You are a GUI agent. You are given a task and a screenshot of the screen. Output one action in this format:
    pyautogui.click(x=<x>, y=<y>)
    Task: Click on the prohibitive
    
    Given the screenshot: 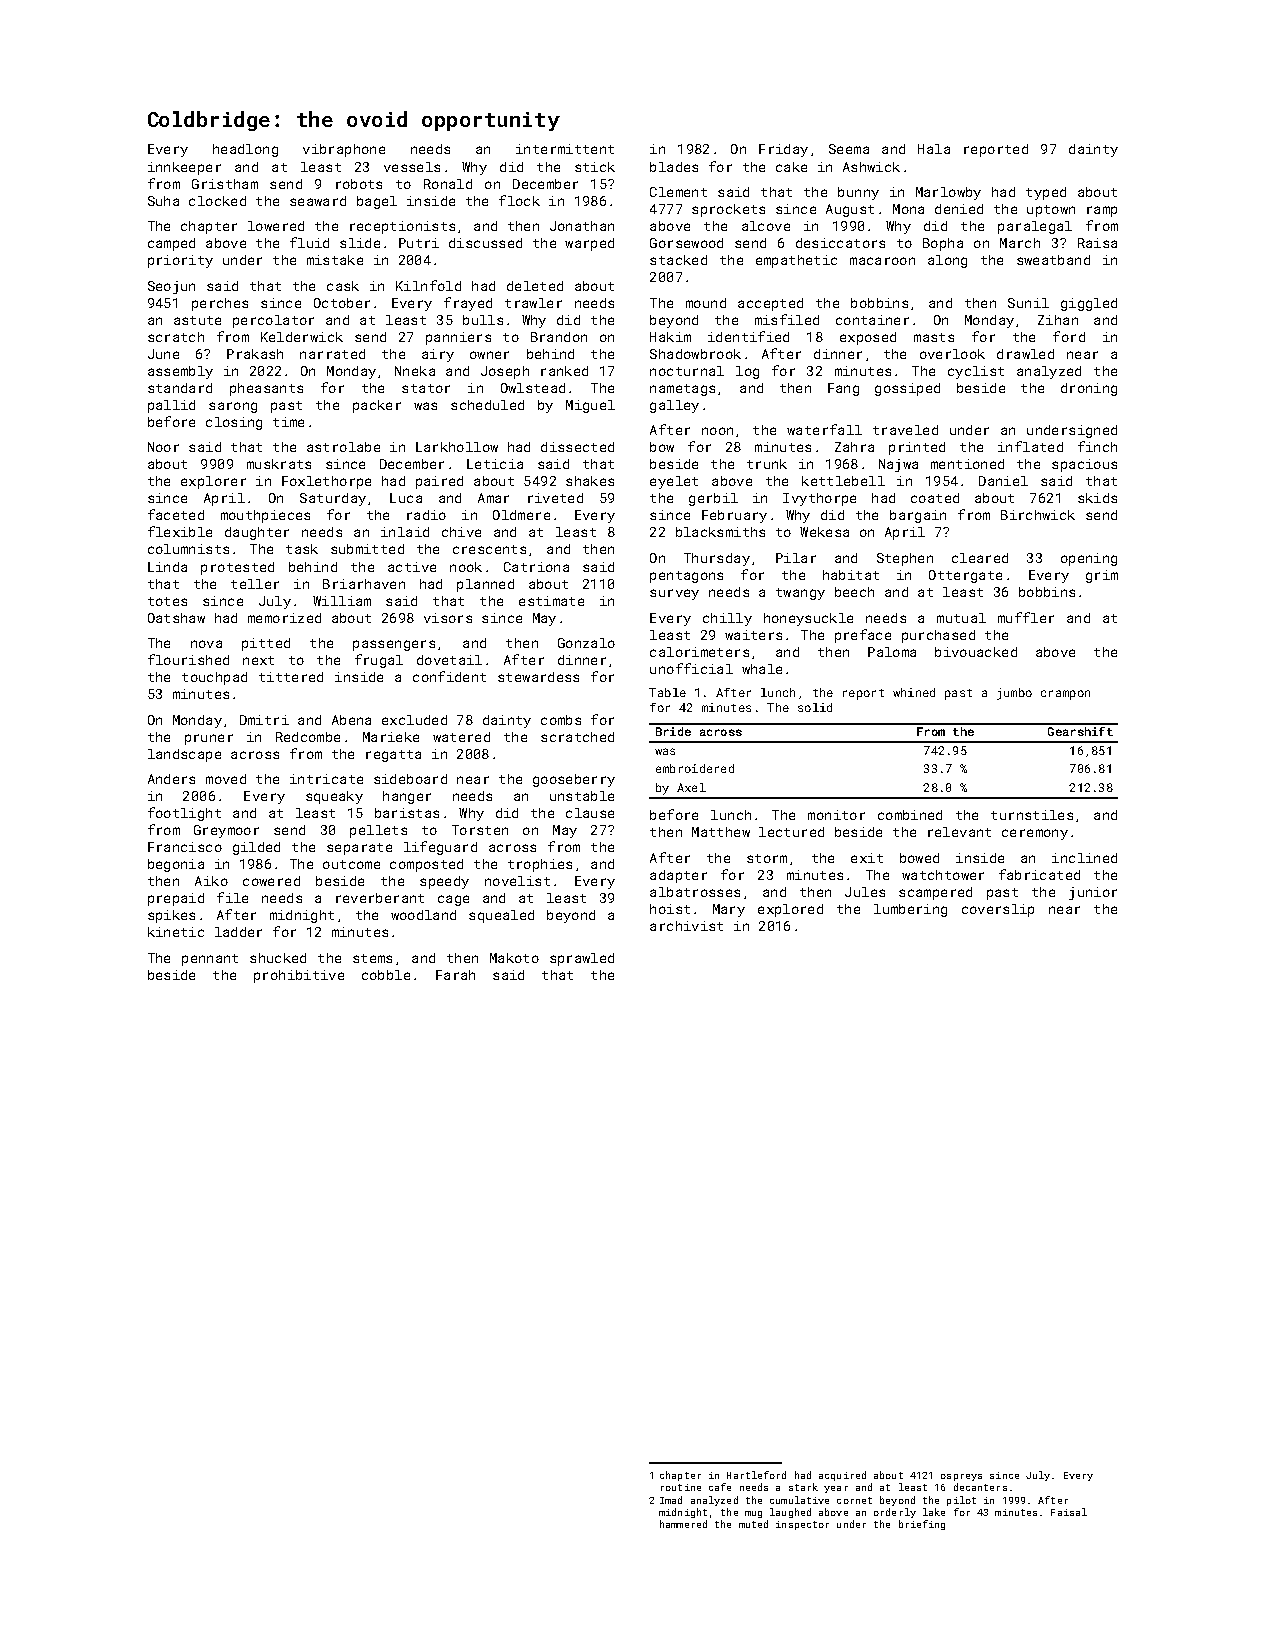 What is the action you would take?
    pyautogui.click(x=299, y=976)
